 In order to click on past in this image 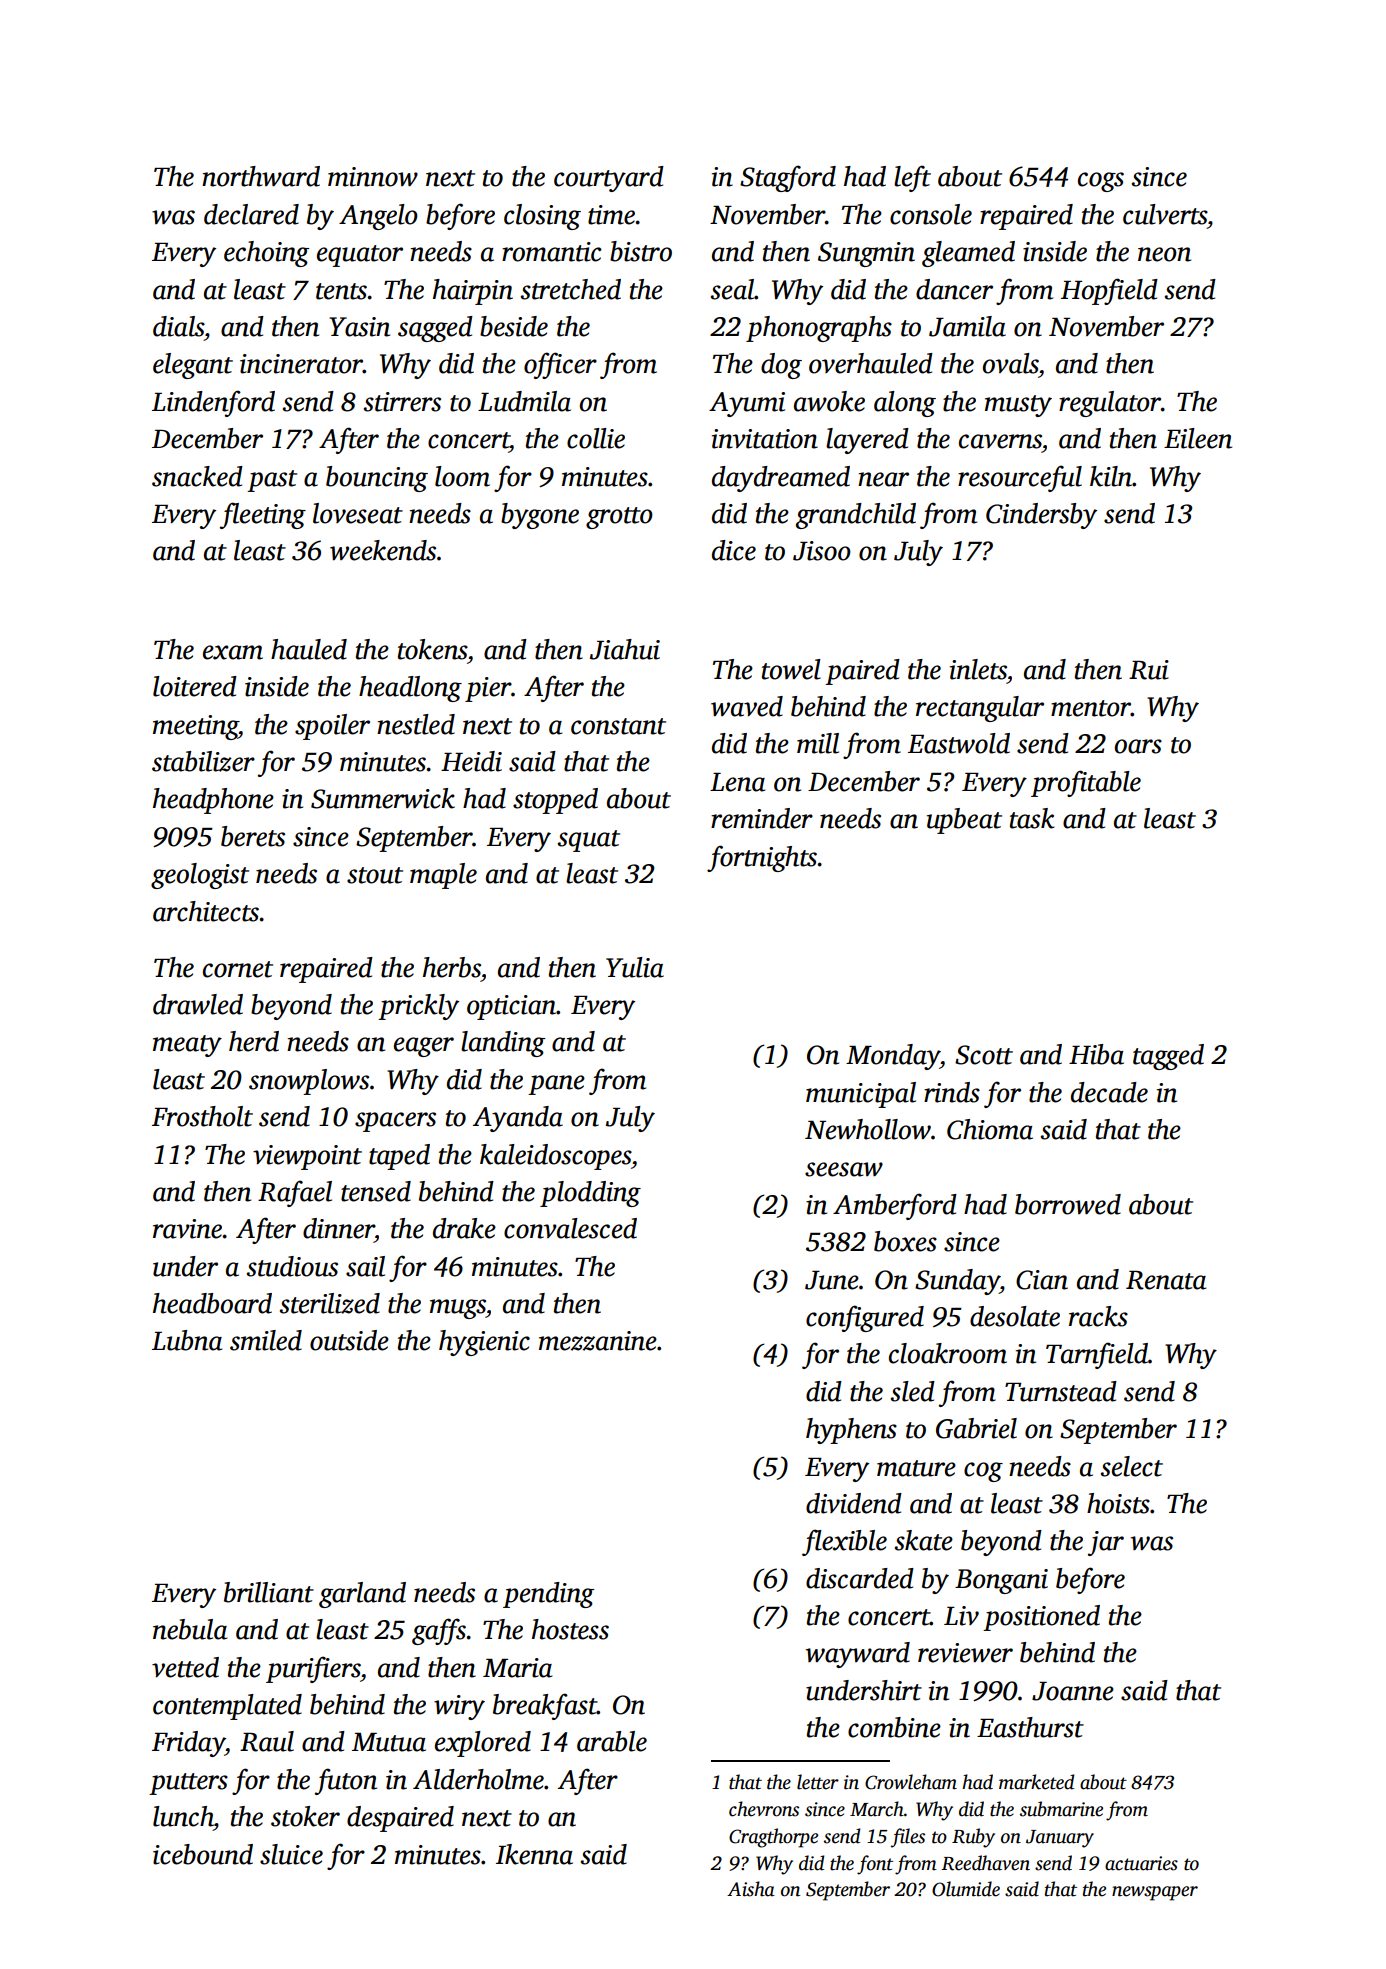, I will do `click(272, 481)`.
